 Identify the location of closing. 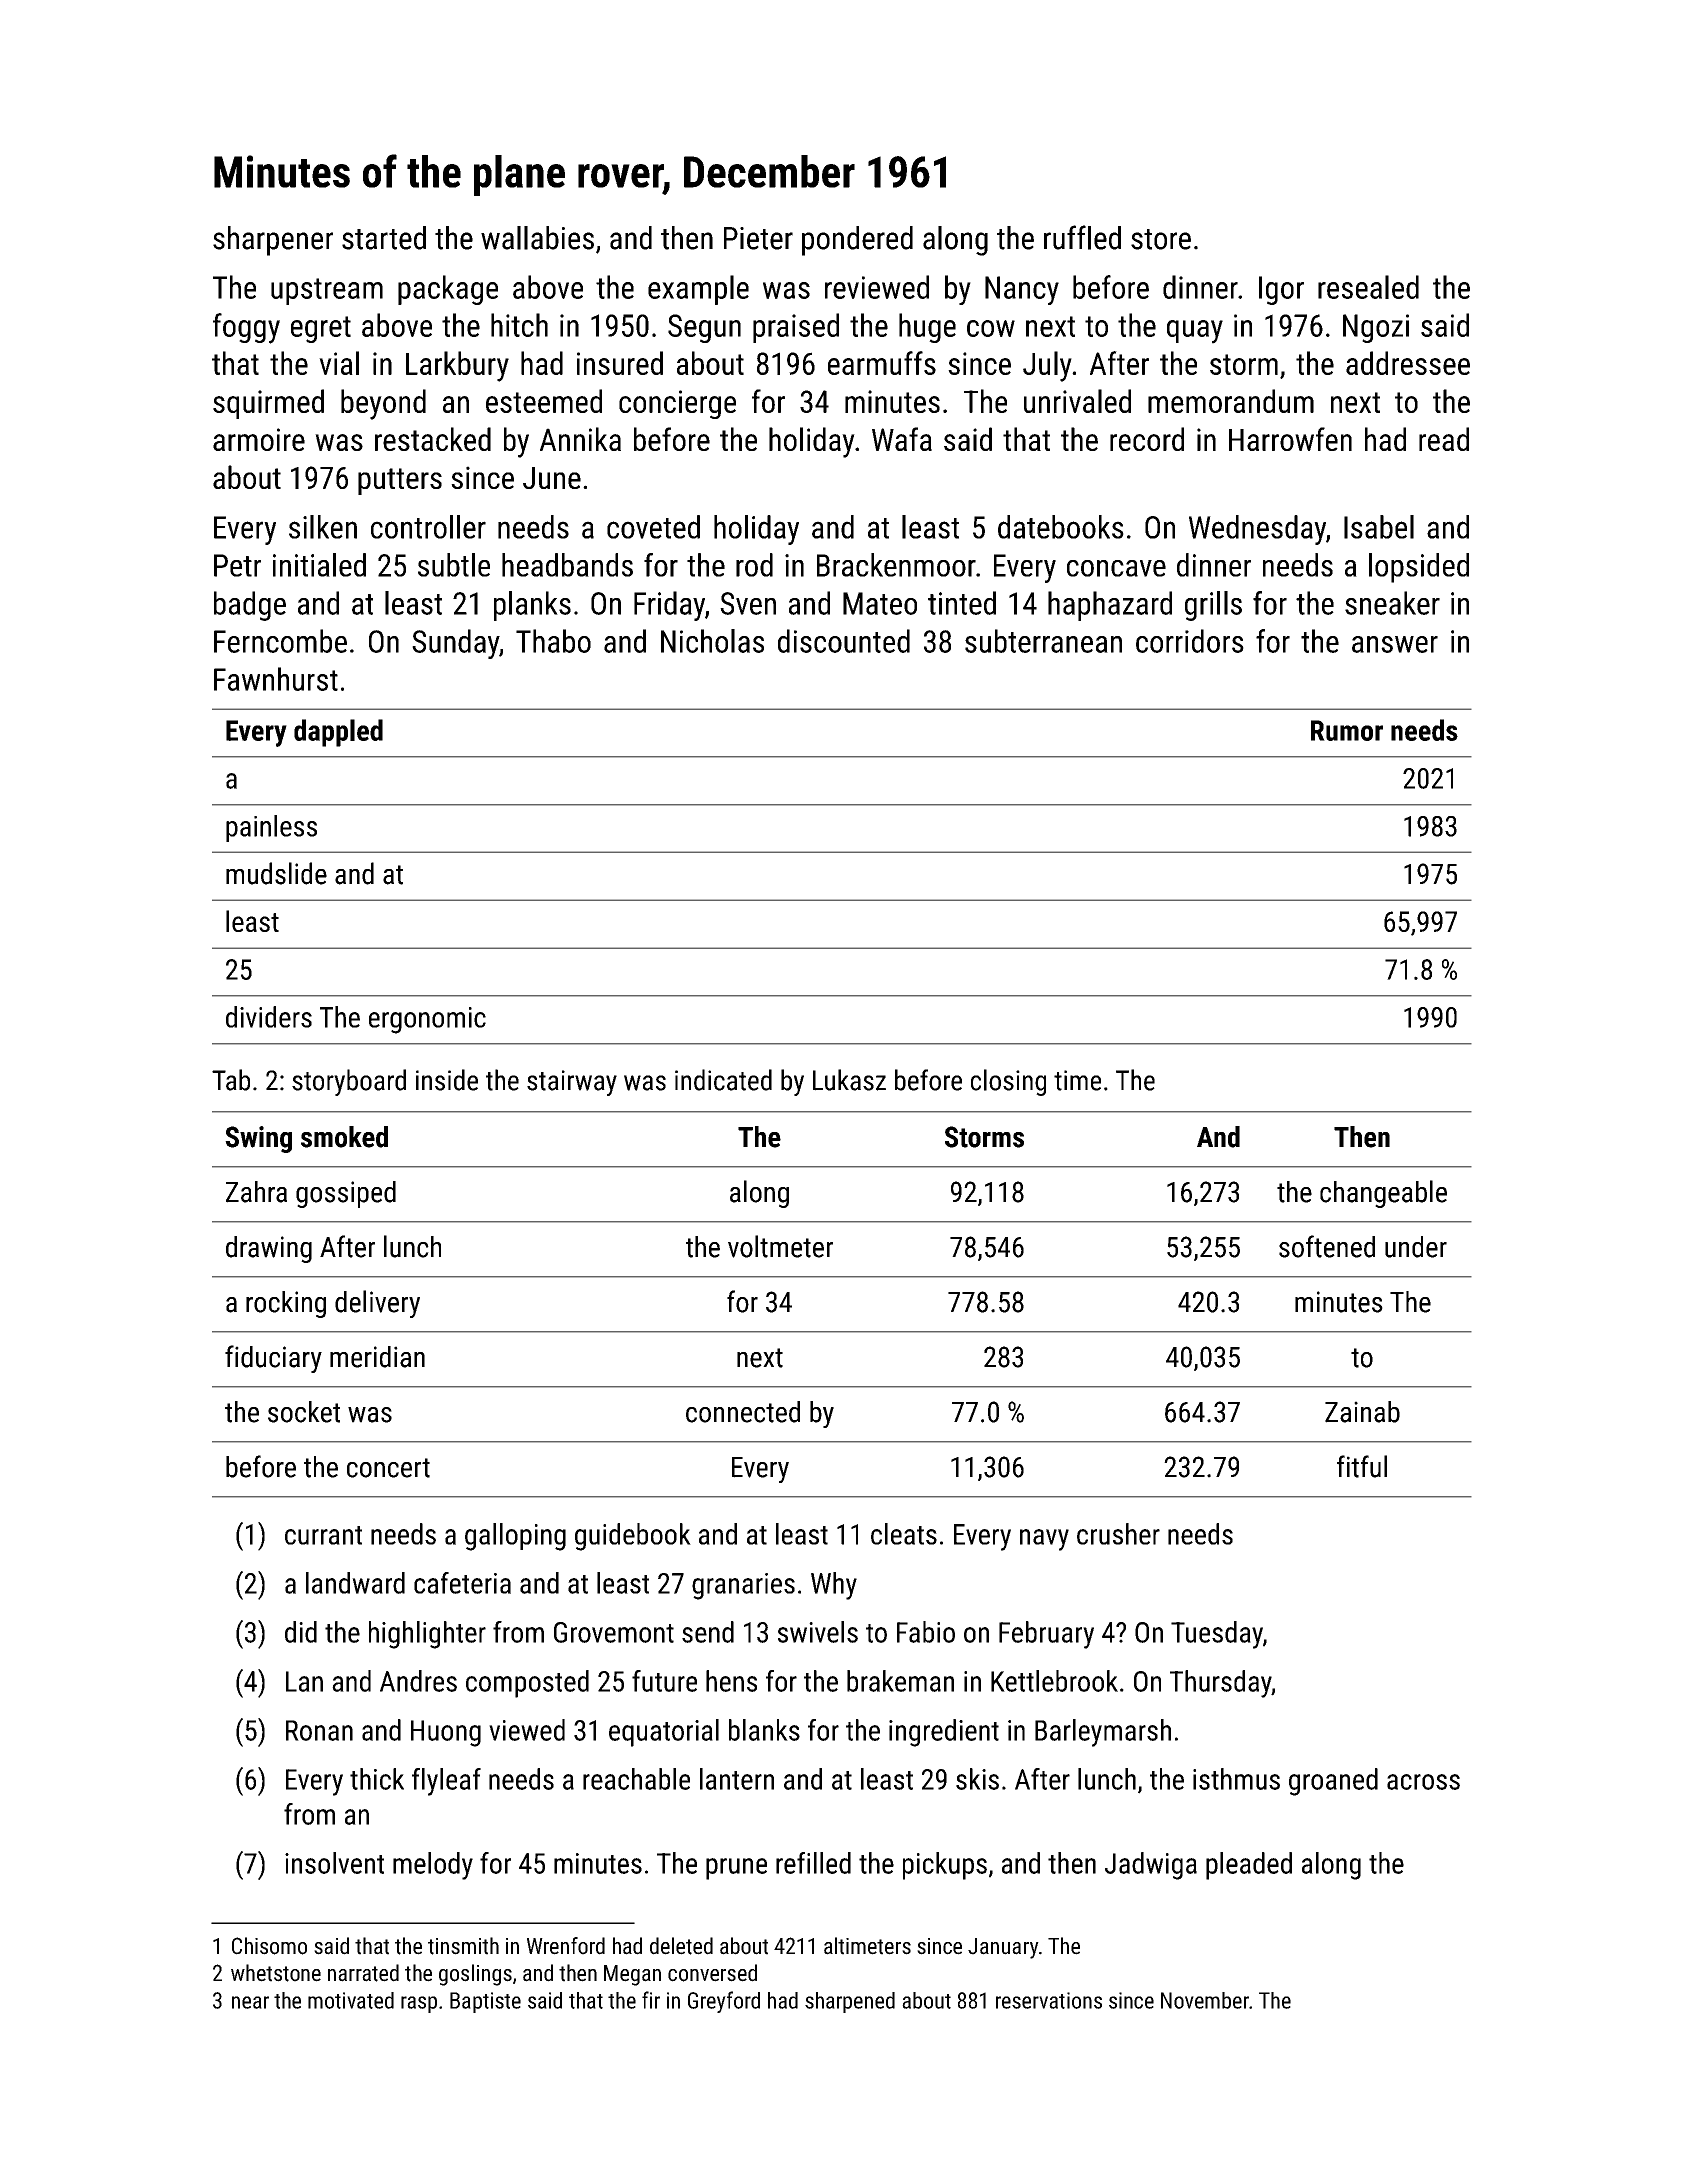
(1008, 1082).
